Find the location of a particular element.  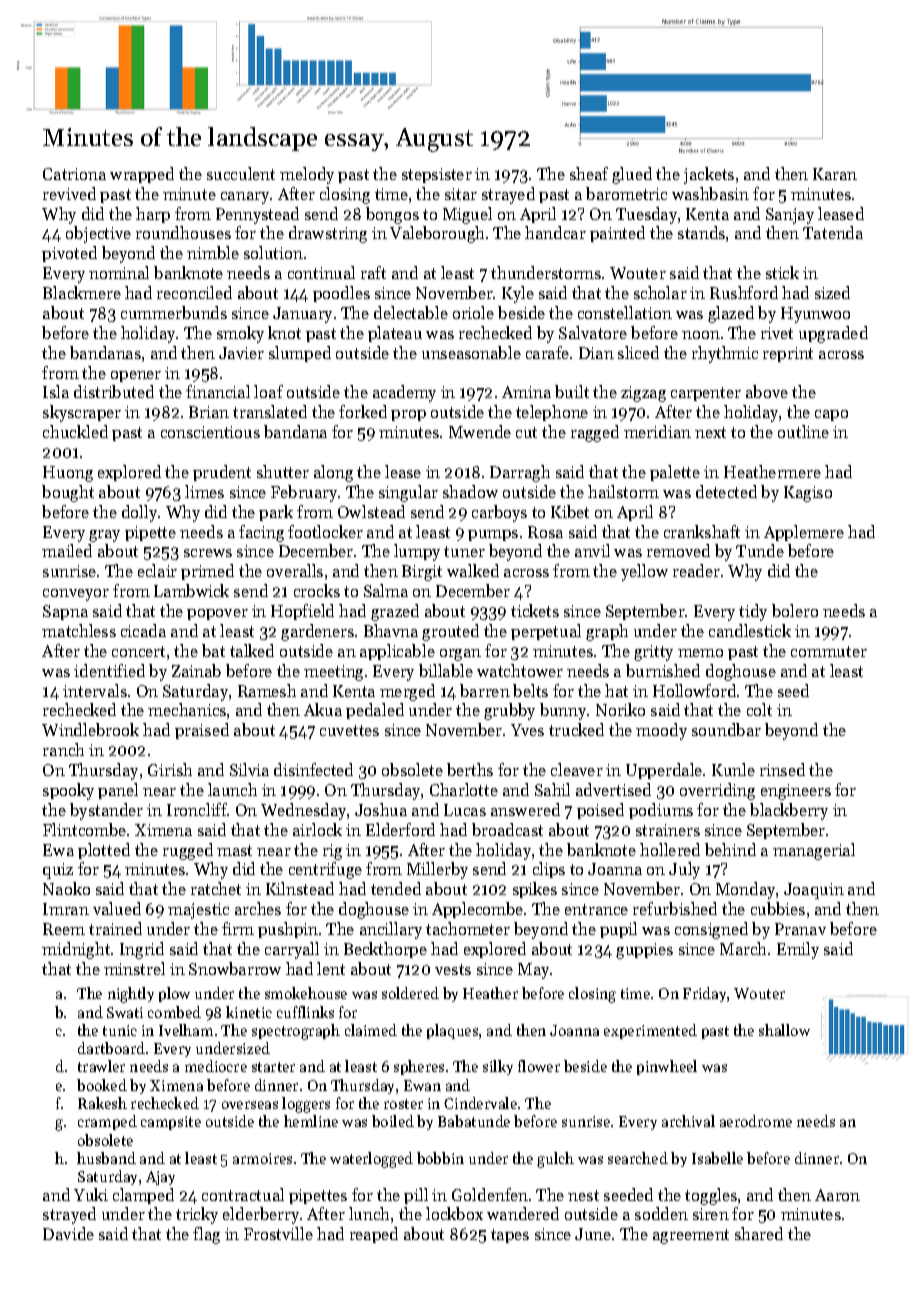

vests is located at coordinates (453, 969).
